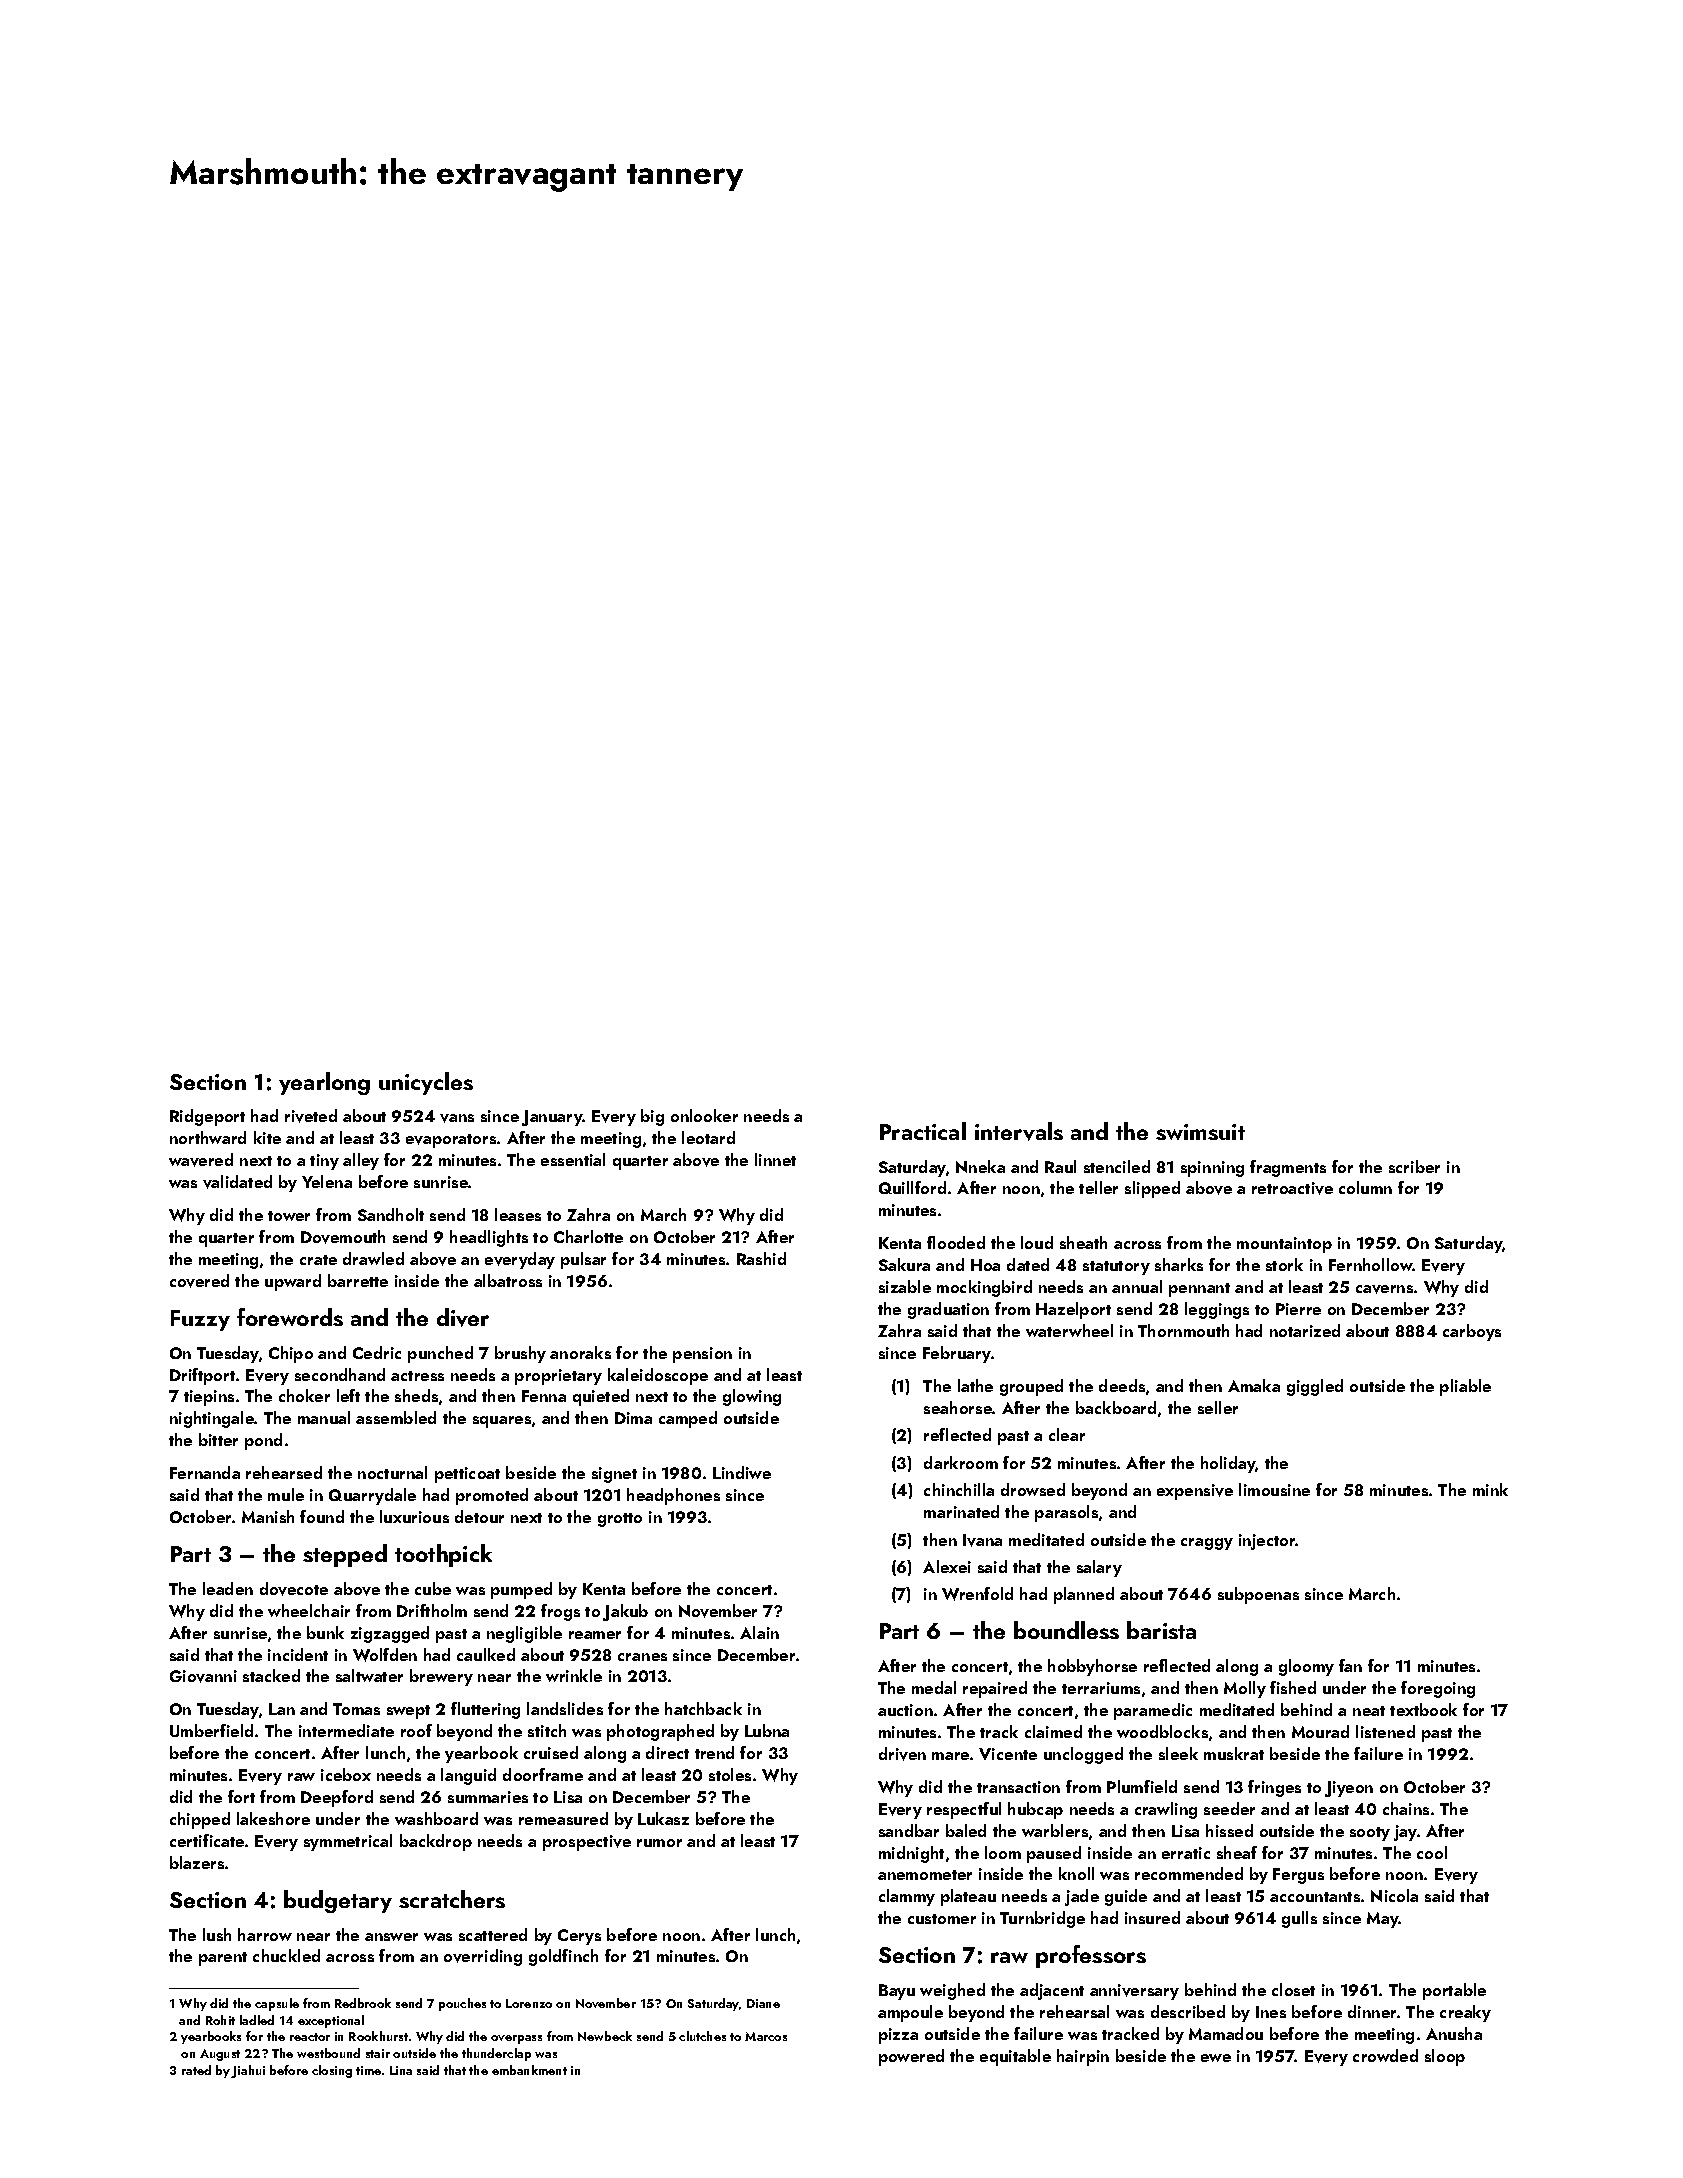 This image has height=2178, width=1683. Describe the element at coordinates (1200, 1132) in the image. I see `swimsuit` at that location.
